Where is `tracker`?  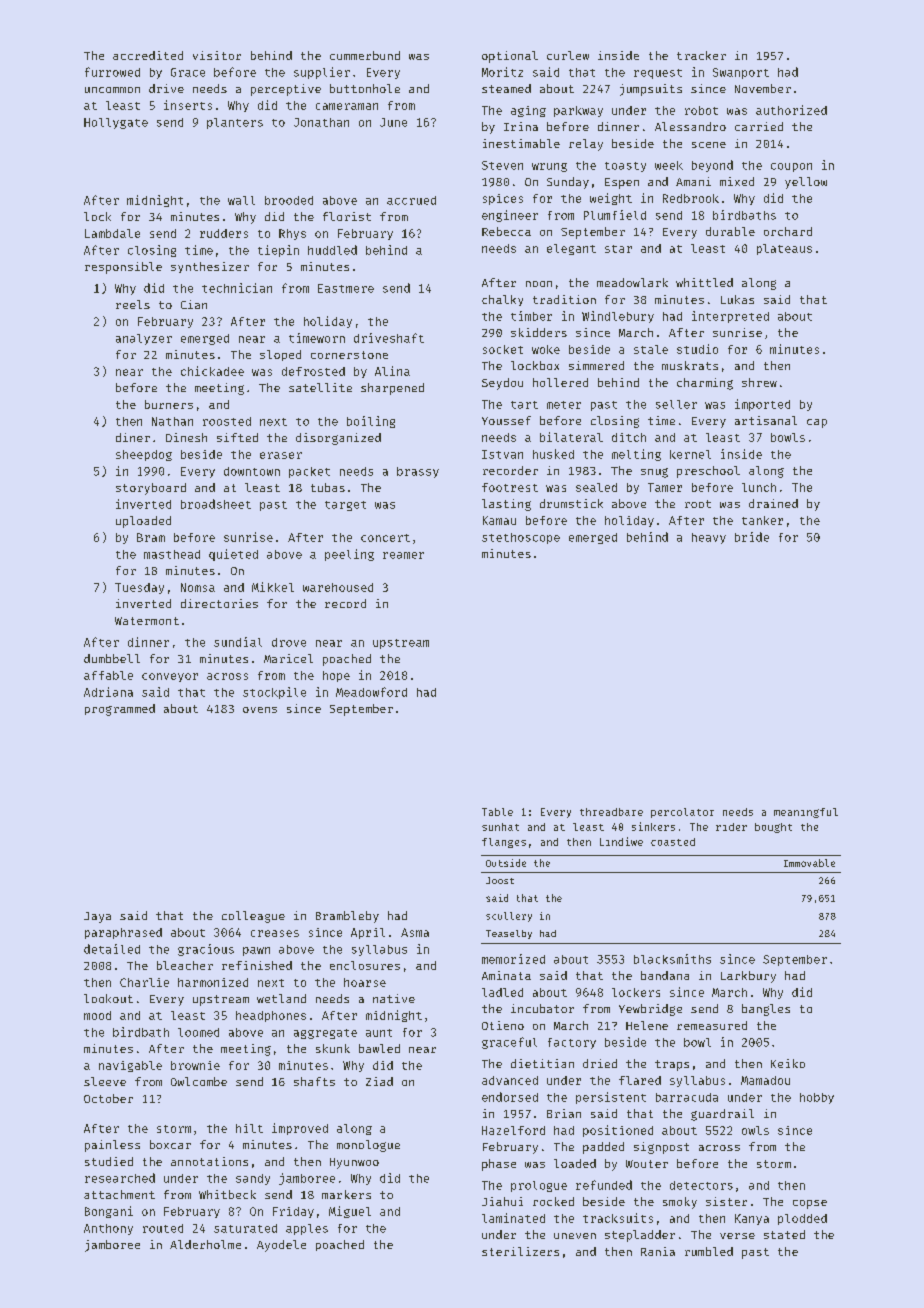 tracker is located at coordinates (701, 55).
